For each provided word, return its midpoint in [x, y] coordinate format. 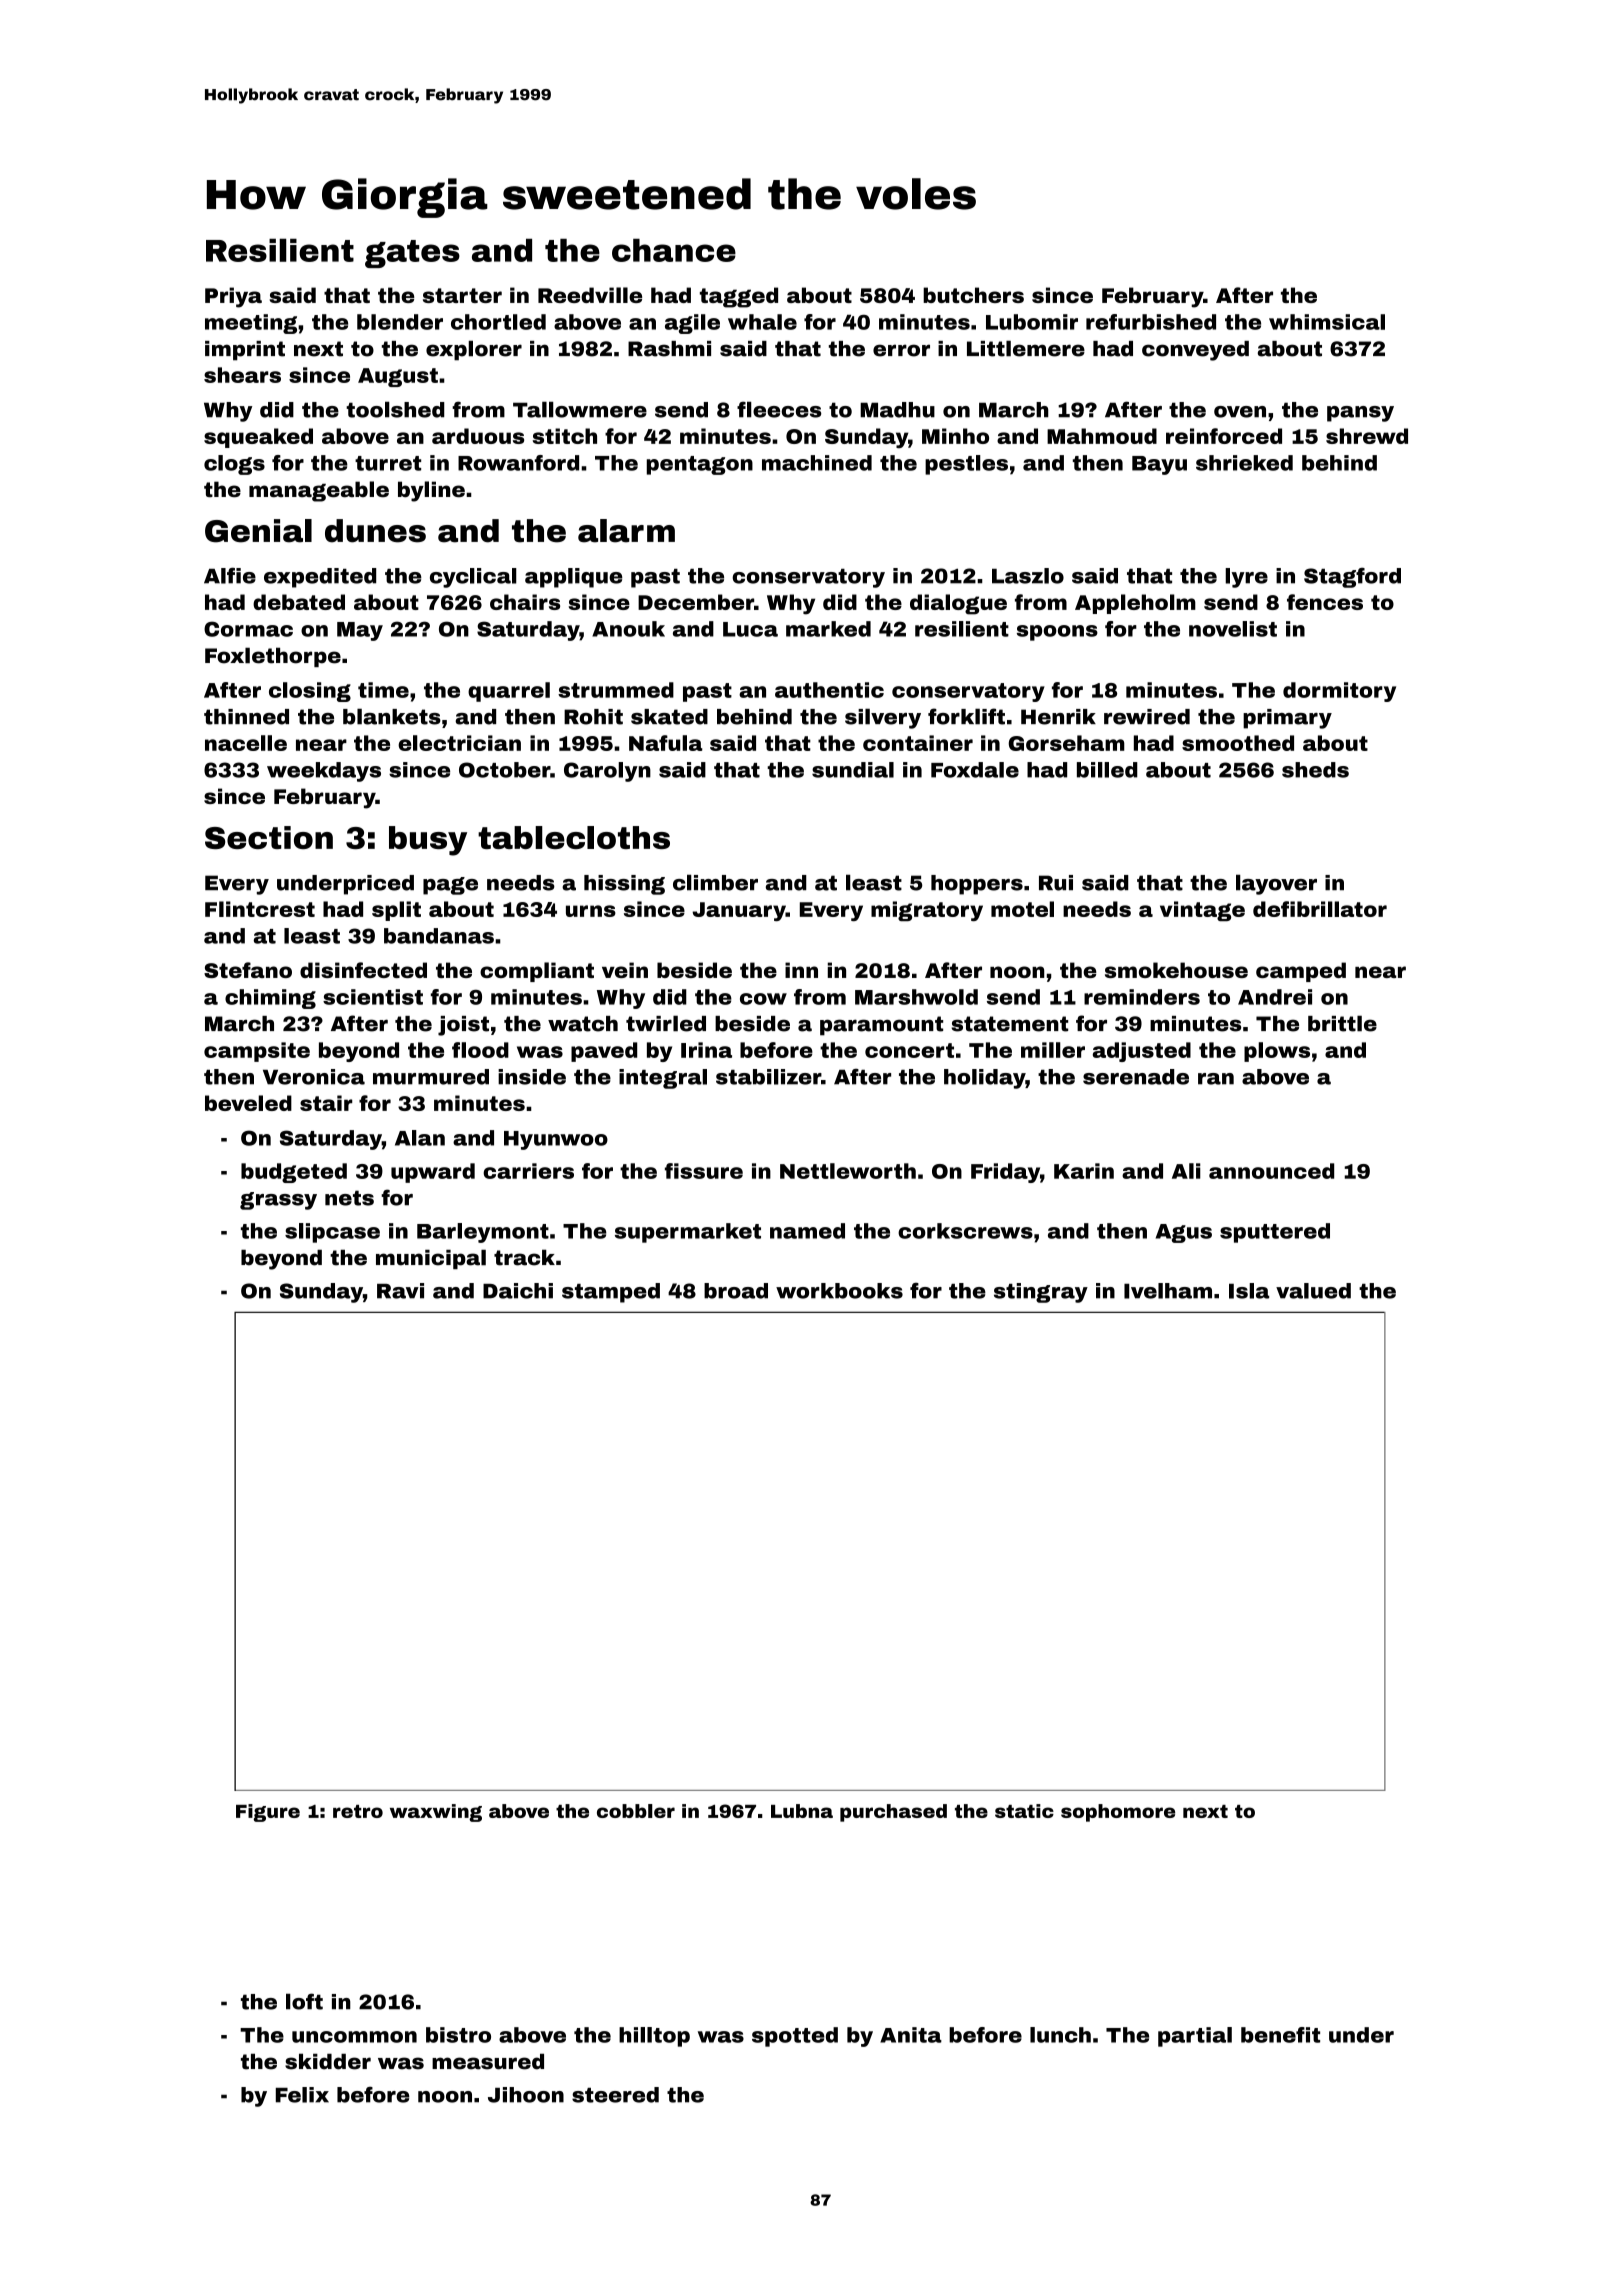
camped [1301, 972]
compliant [537, 972]
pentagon [700, 465]
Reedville [590, 295]
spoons [1057, 633]
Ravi [400, 1291]
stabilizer [768, 1077]
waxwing [436, 1813]
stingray [1041, 1293]
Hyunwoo [556, 1140]
